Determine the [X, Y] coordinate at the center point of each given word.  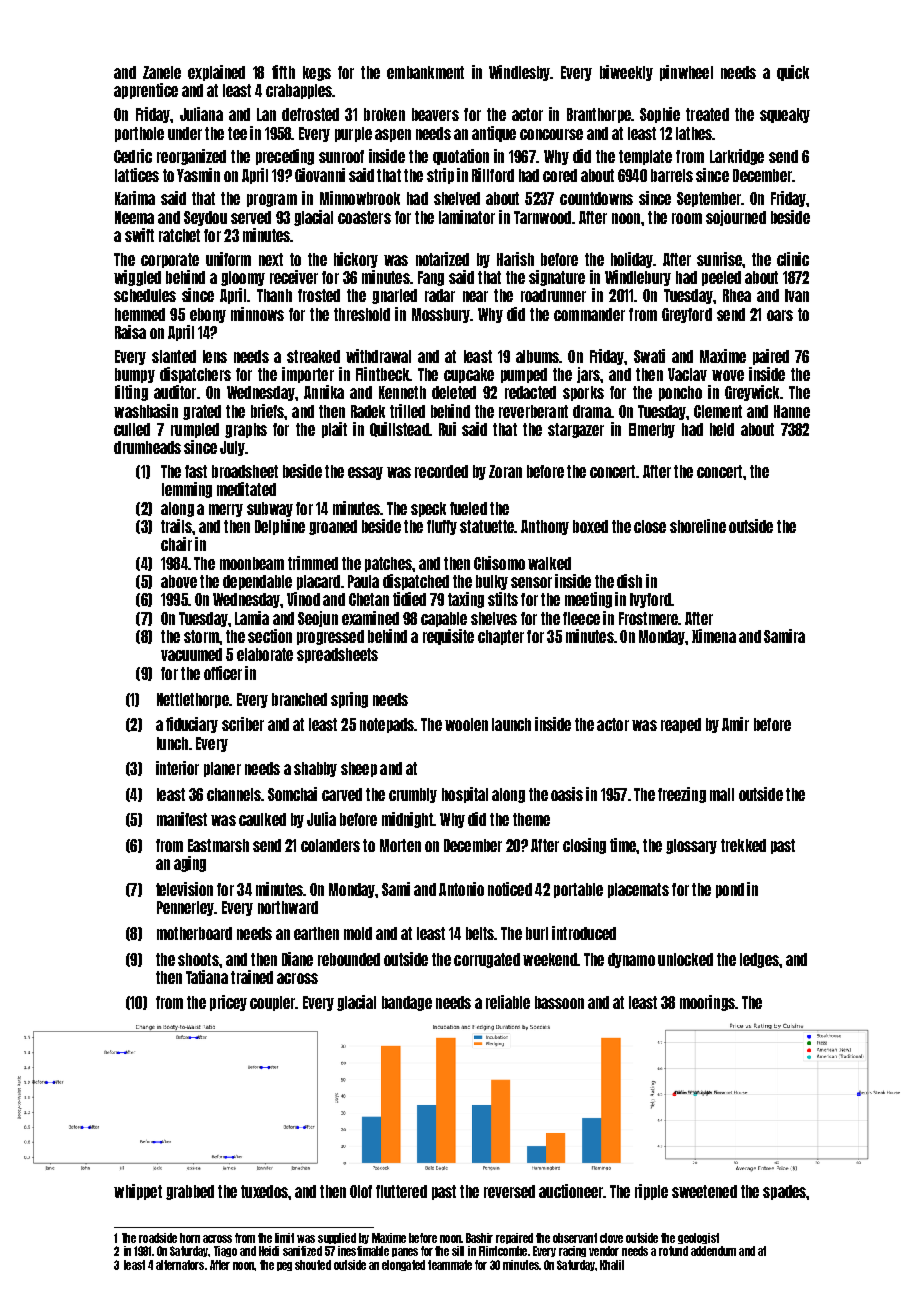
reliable [508, 1002]
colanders [330, 845]
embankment [425, 72]
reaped [681, 725]
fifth [283, 72]
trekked [743, 845]
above [179, 581]
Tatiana [207, 977]
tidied [409, 599]
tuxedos [264, 1191]
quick [793, 73]
